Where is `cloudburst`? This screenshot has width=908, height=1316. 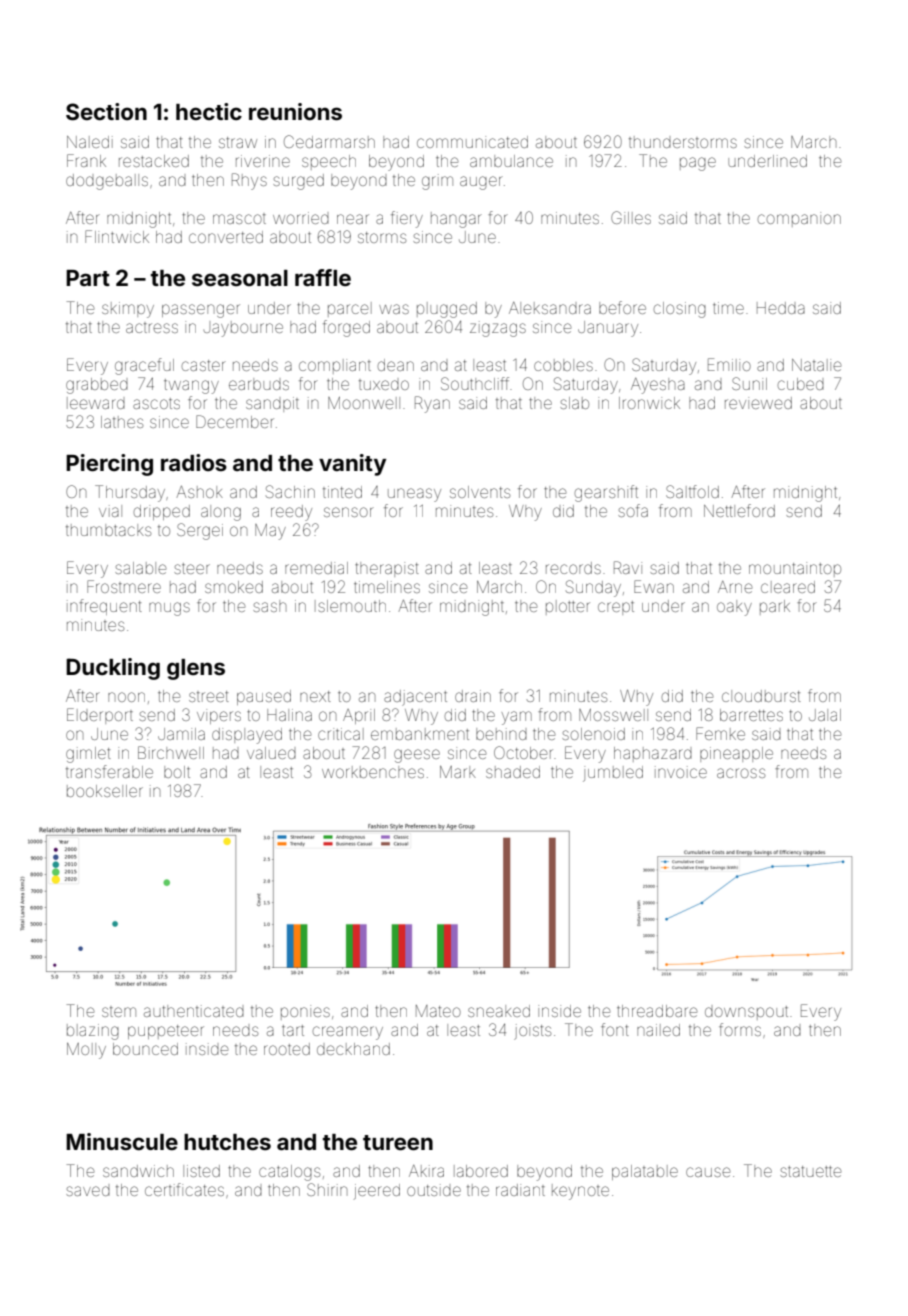 cloudburst is located at coordinates (761, 696).
